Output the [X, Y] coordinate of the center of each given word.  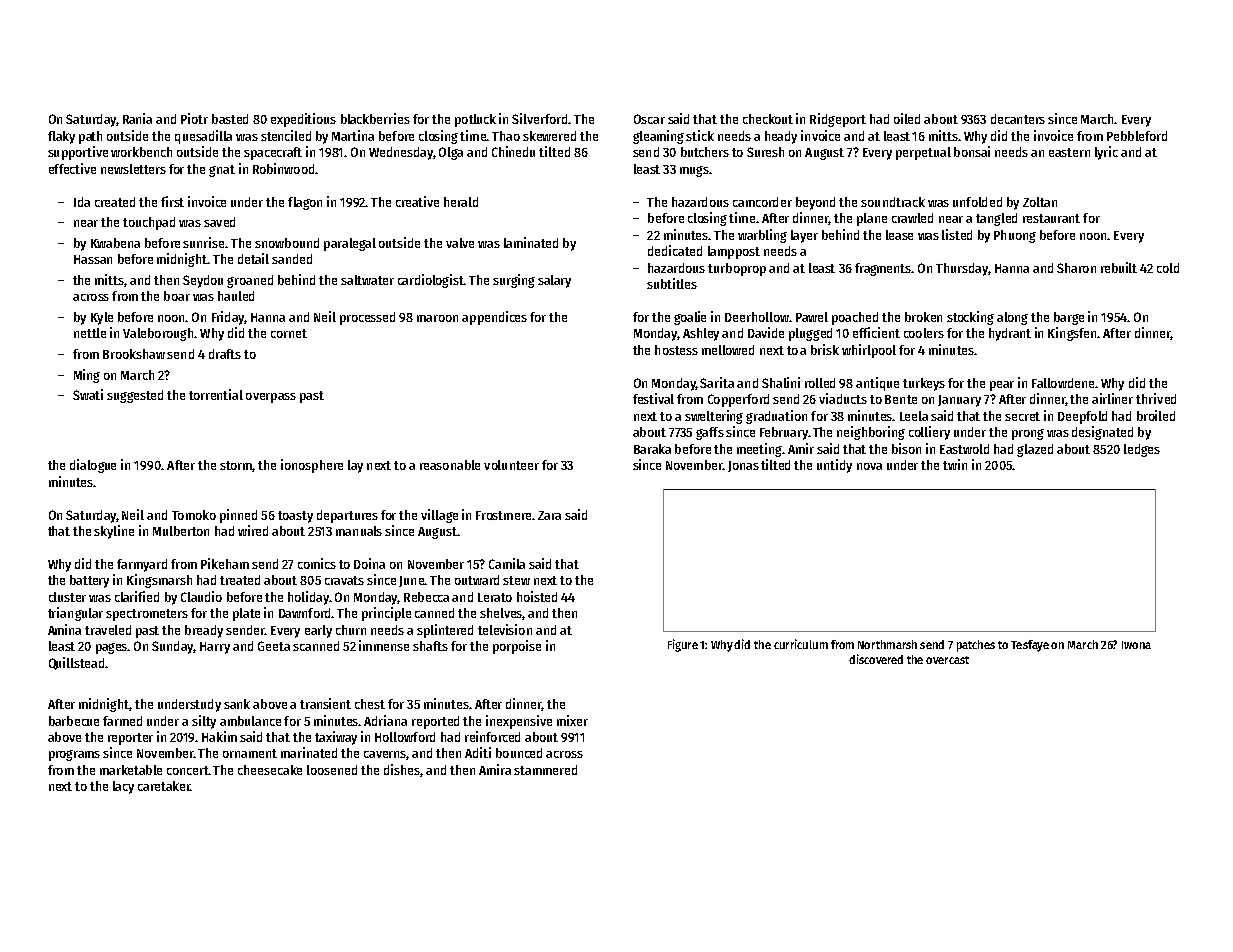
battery [89, 581]
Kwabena [115, 243]
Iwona [1136, 645]
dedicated [675, 250]
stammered [545, 770]
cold [1168, 268]
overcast [947, 660]
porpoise [517, 647]
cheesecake [270, 770]
